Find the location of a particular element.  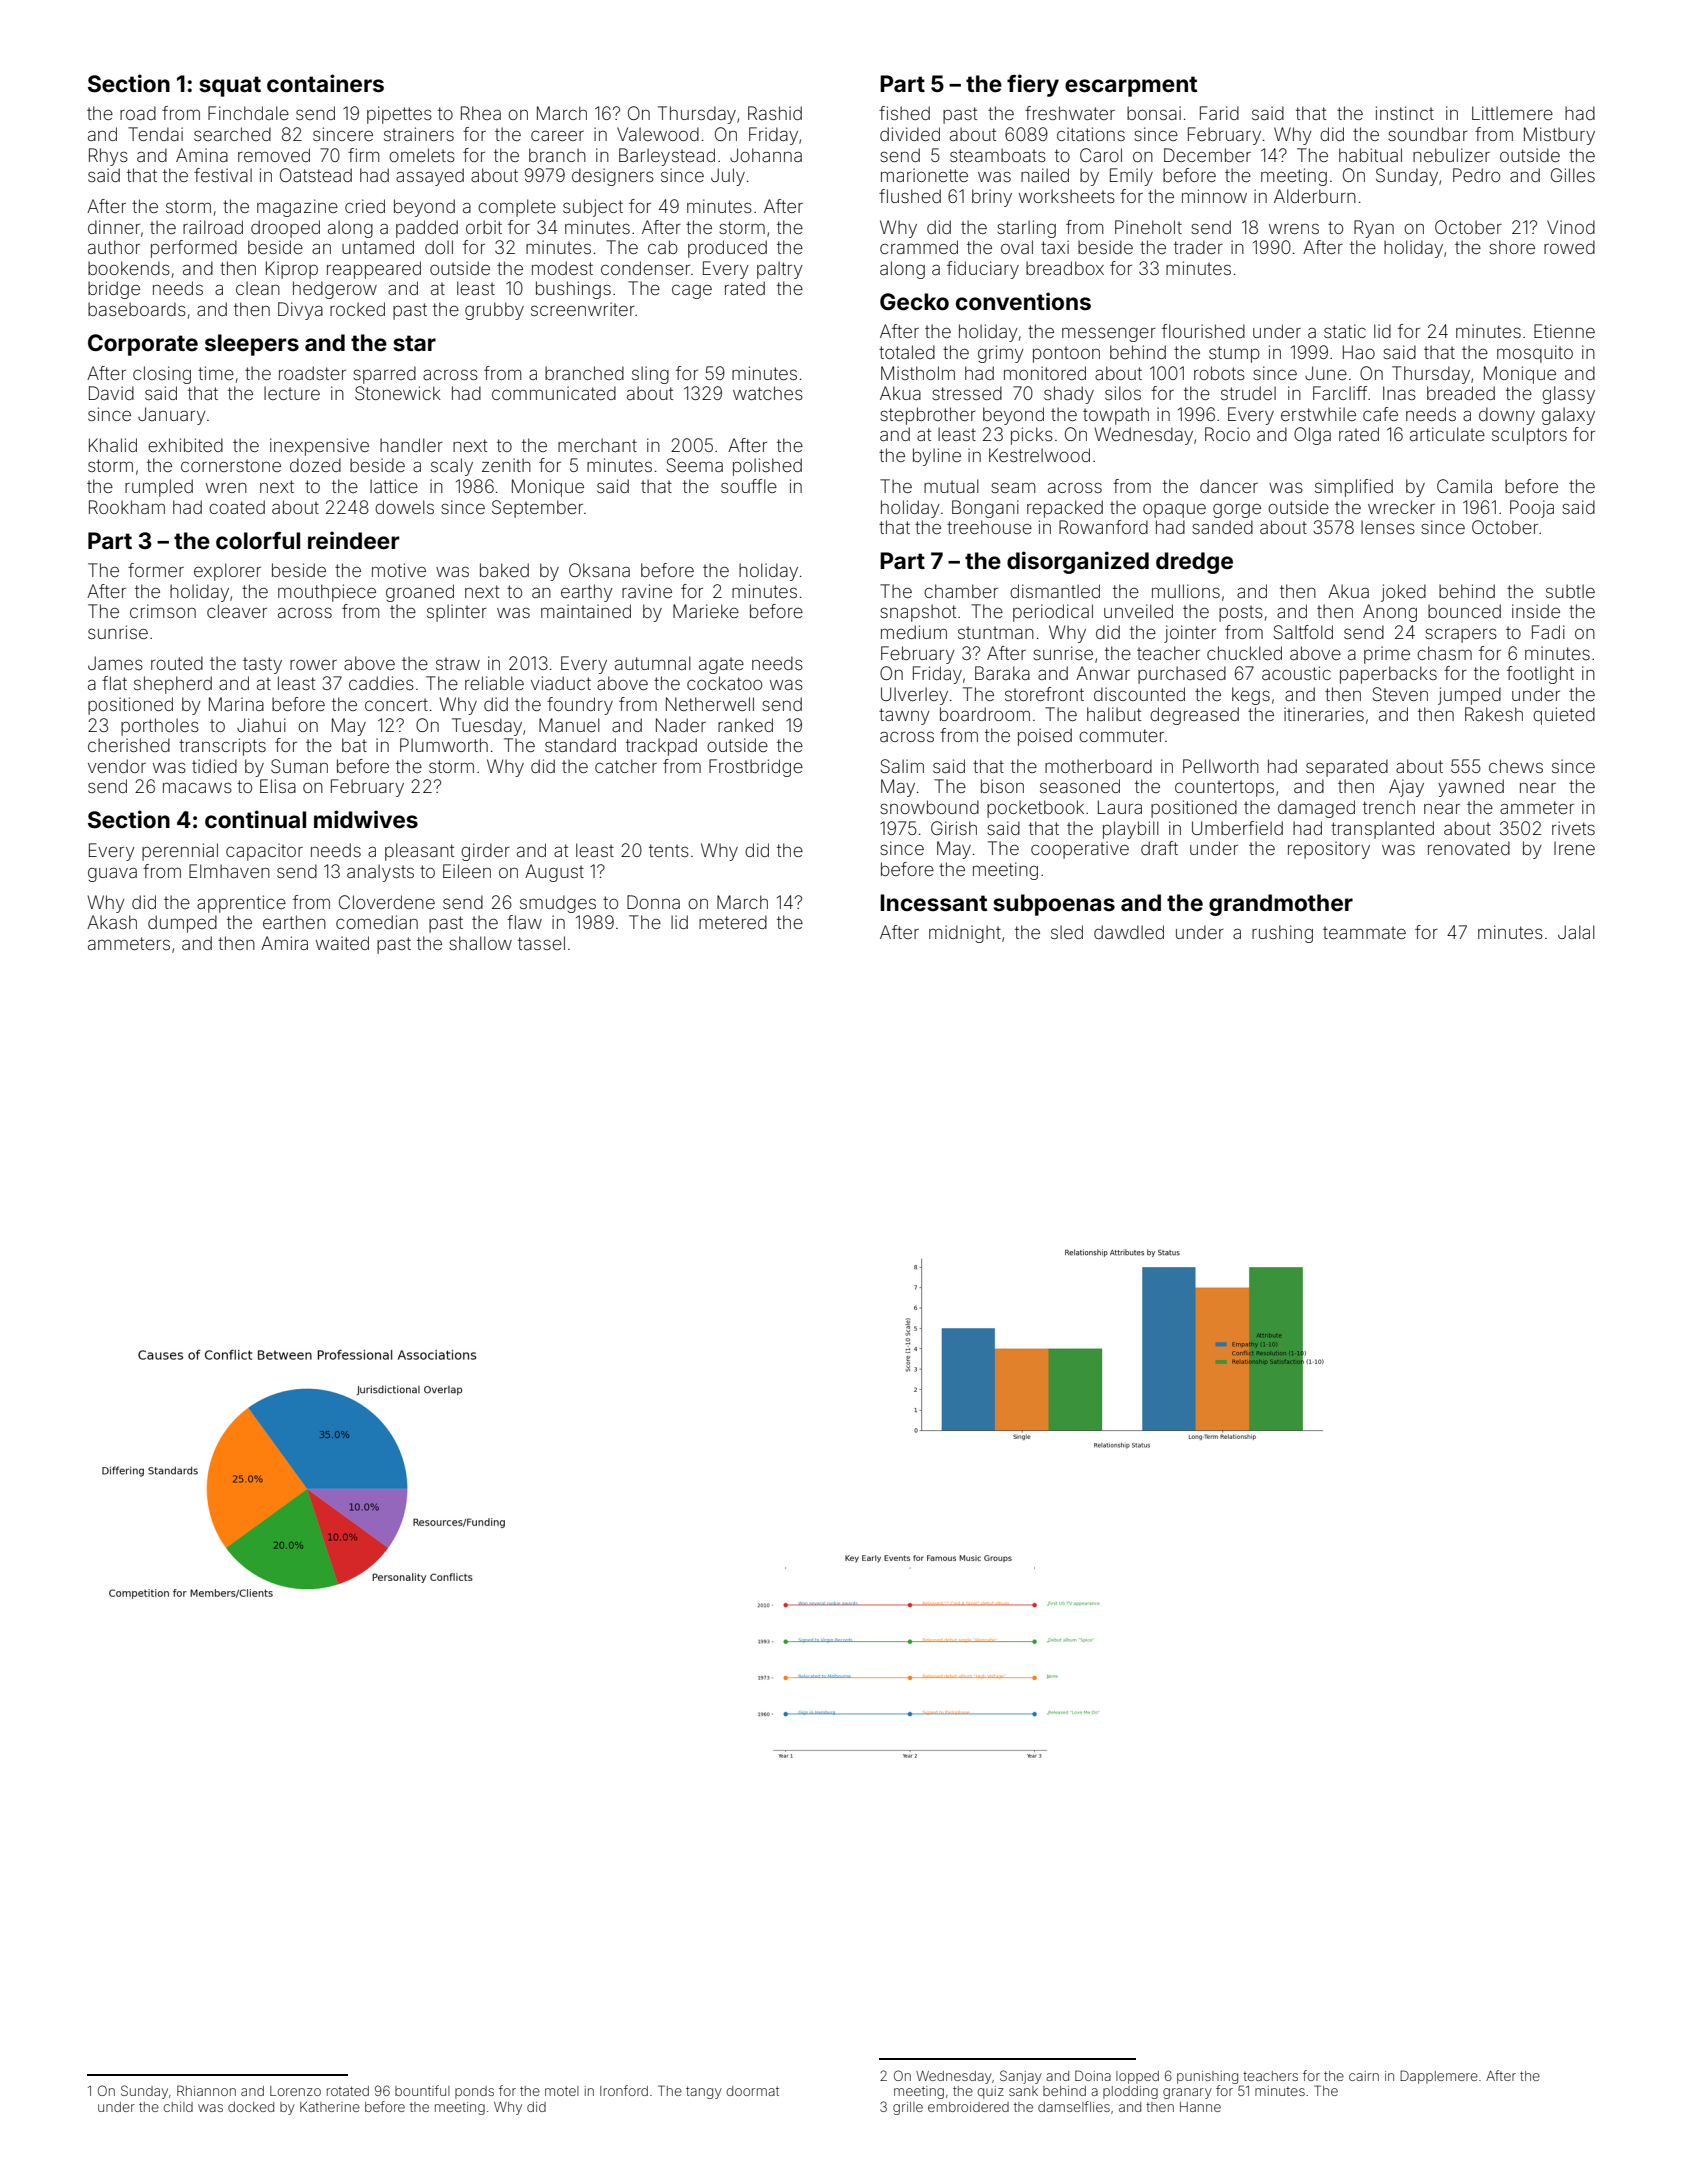

fished is located at coordinates (904, 113).
